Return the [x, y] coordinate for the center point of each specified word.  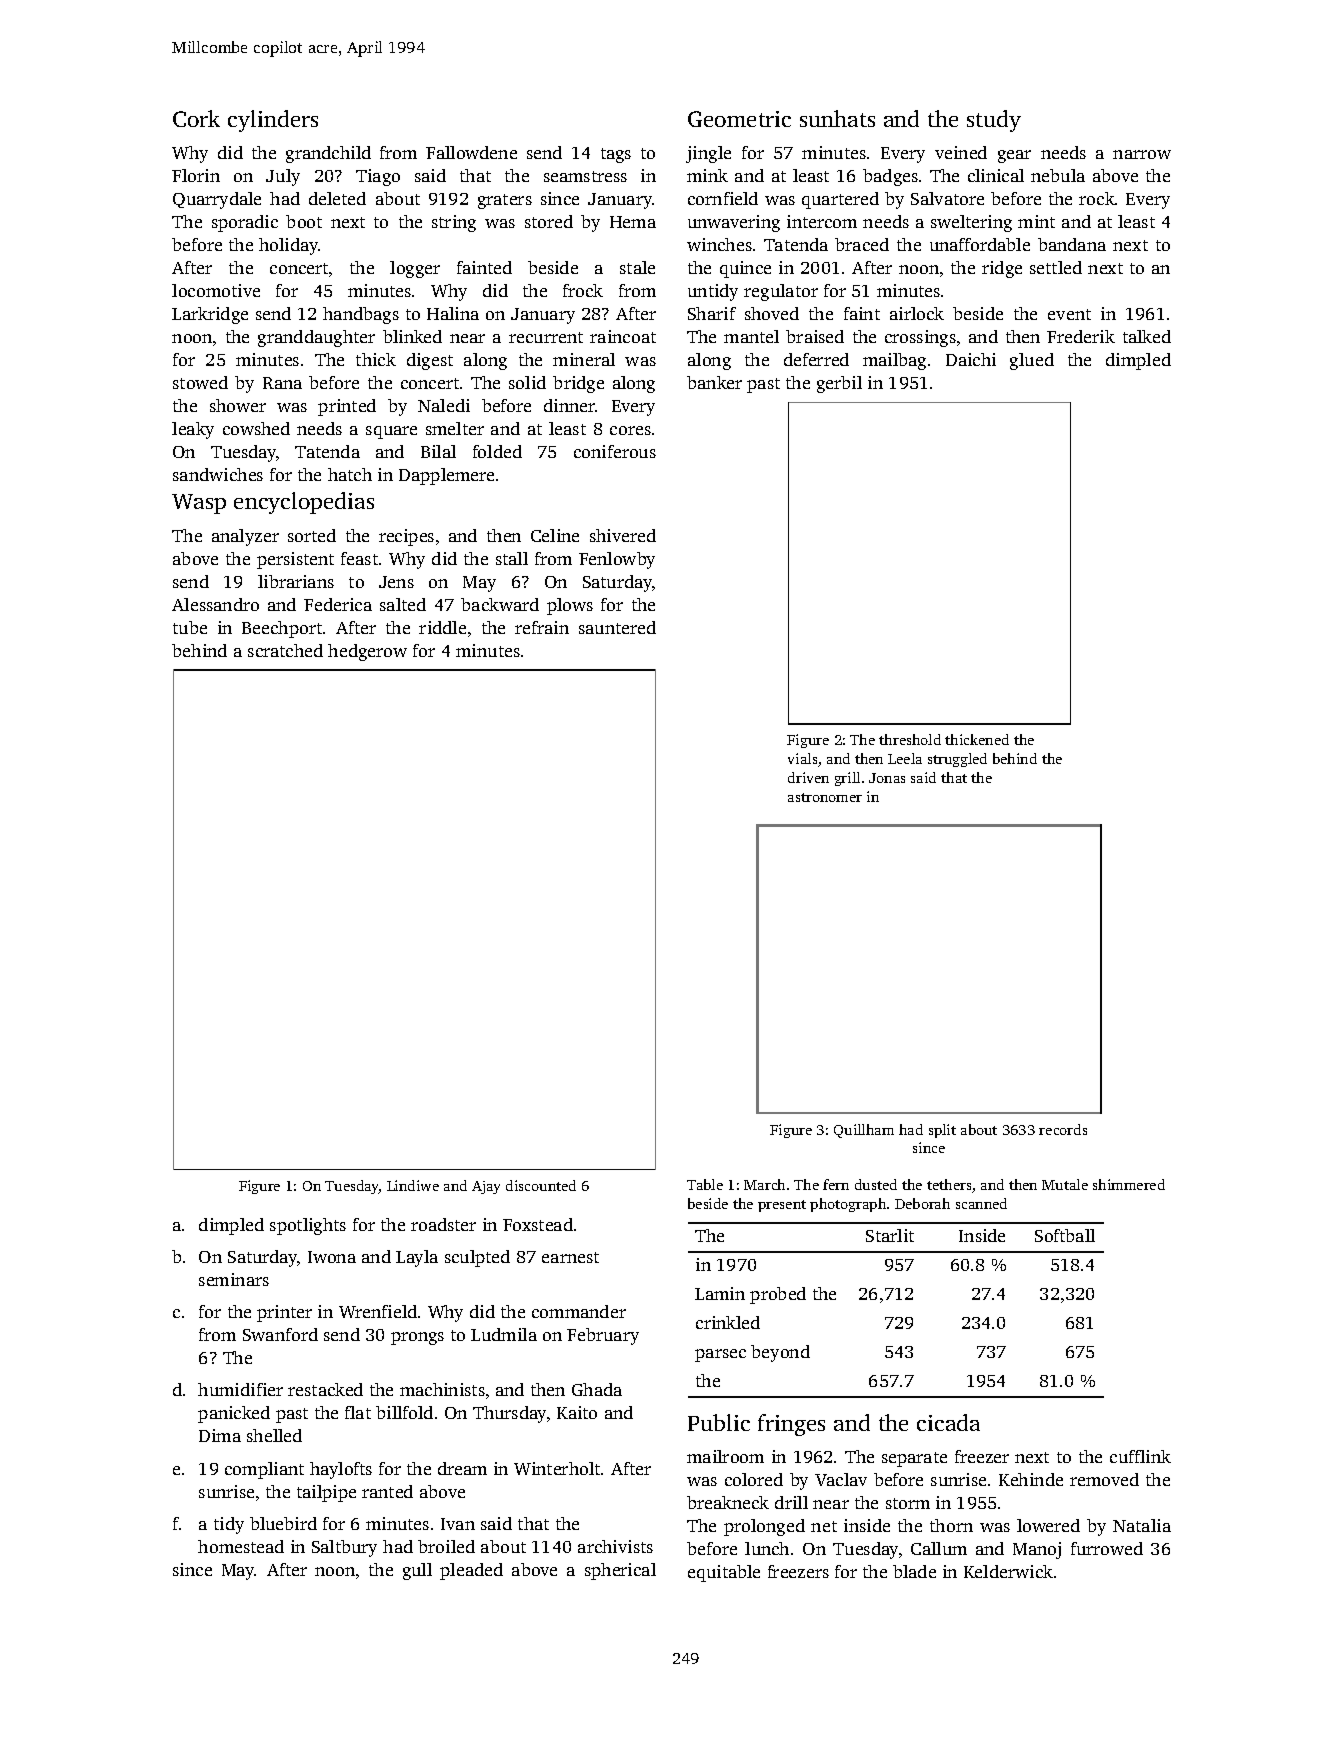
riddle [442, 627]
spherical [620, 1571]
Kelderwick [1008, 1571]
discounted [541, 1185]
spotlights [308, 1226]
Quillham [864, 1131]
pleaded [471, 1571]
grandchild [328, 154]
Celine [555, 535]
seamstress [585, 176]
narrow [1142, 154]
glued [1032, 361]
